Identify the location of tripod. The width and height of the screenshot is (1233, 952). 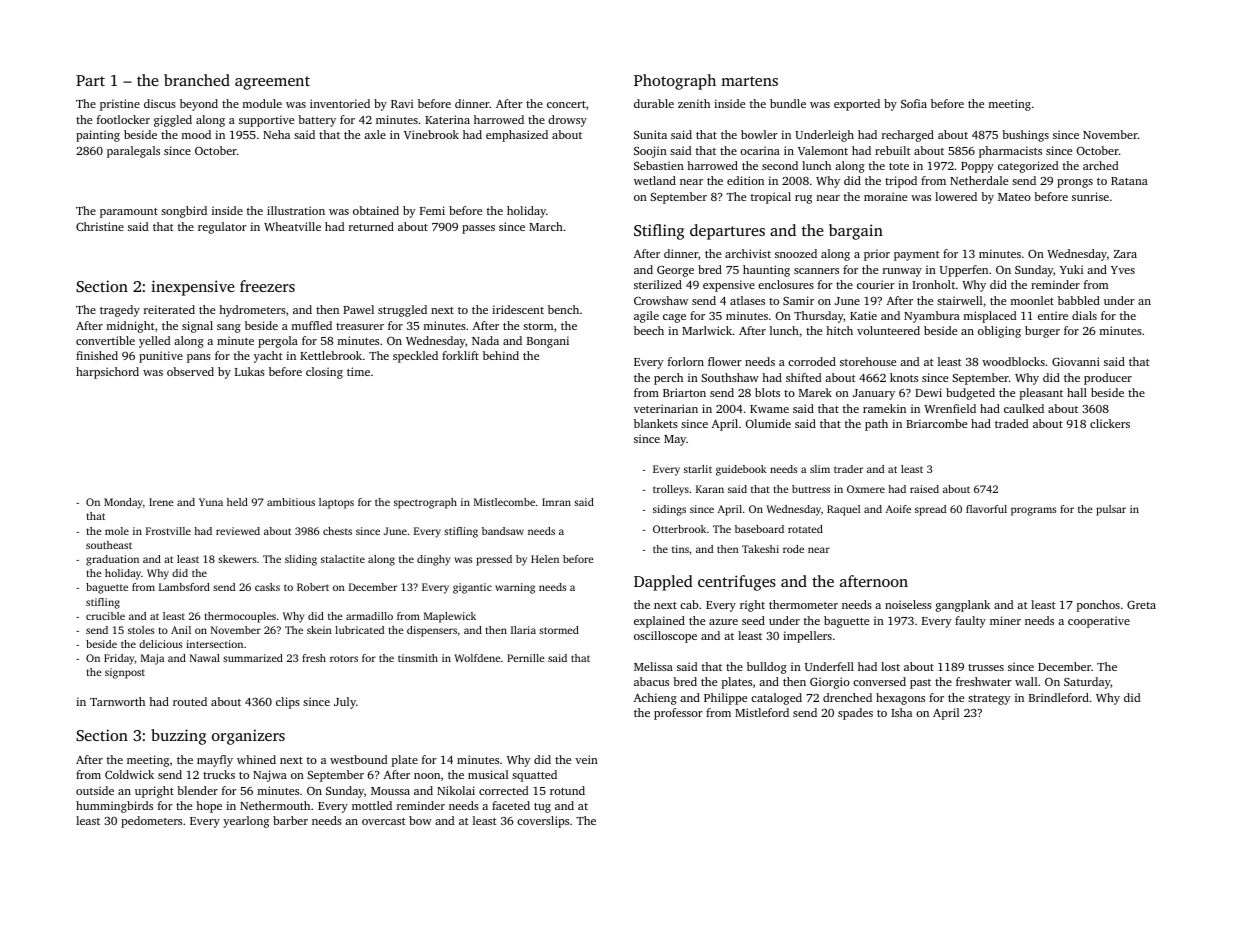
(901, 182).
